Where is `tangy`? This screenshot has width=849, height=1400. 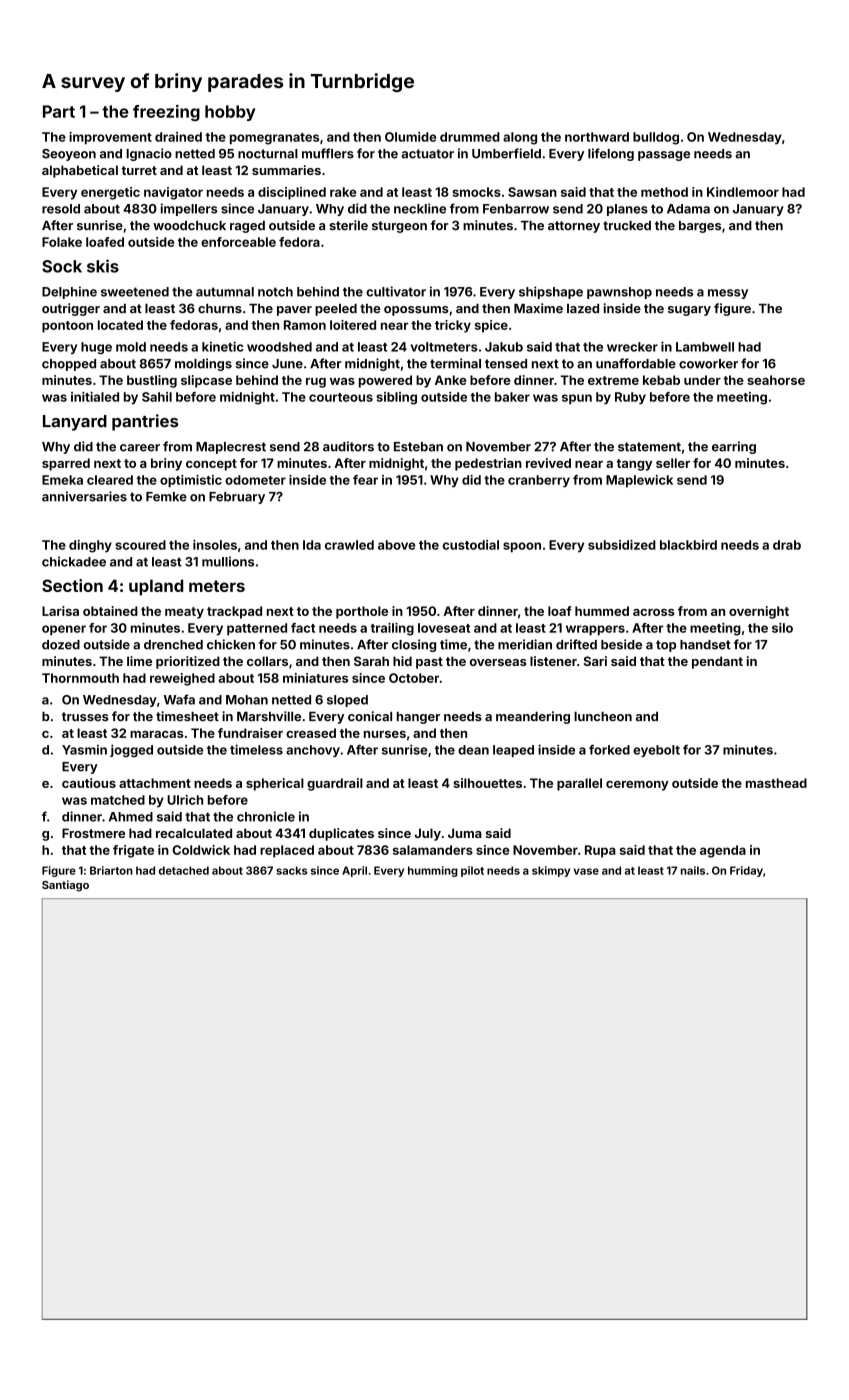 tangy is located at coordinates (634, 465).
